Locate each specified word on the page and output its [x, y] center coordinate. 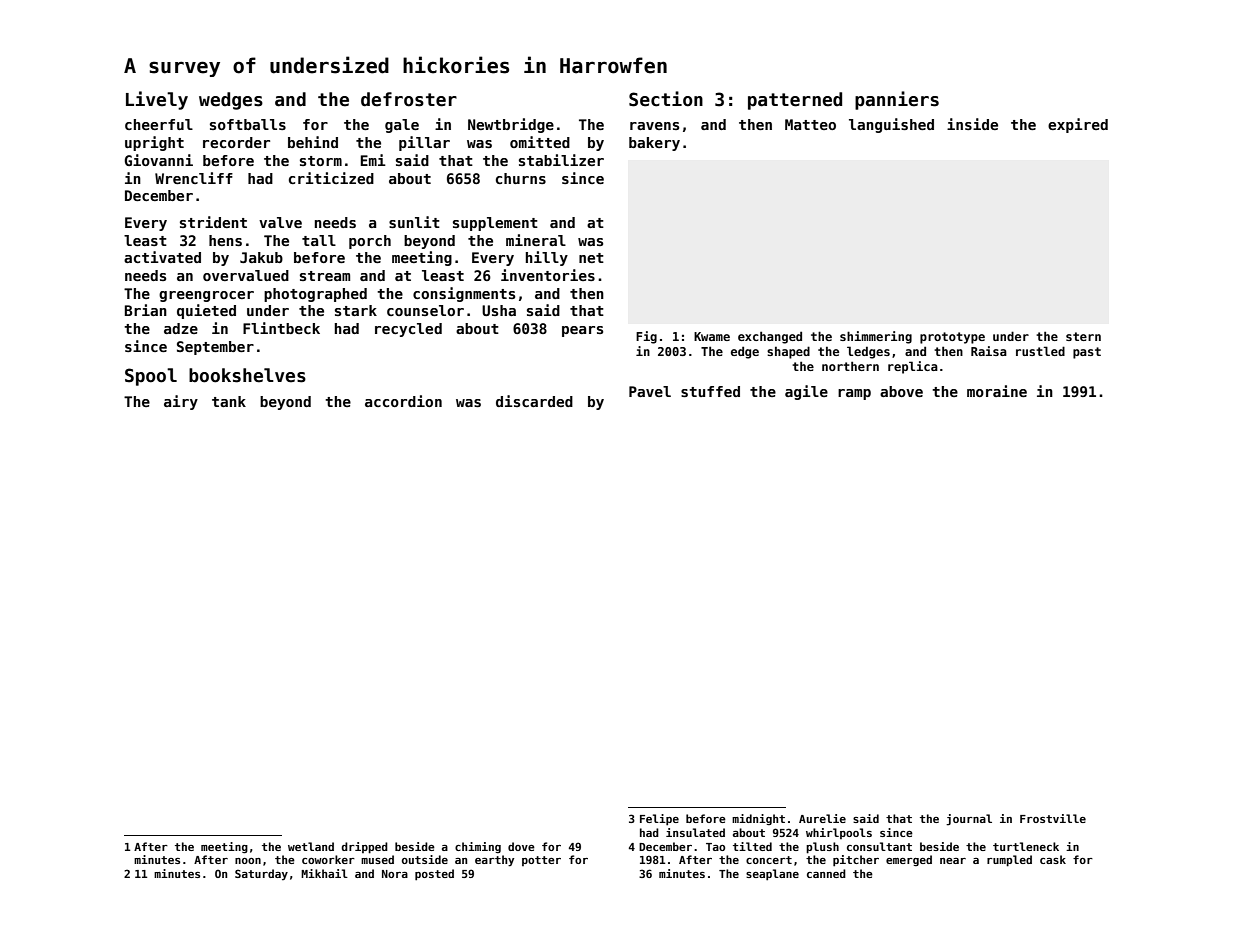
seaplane [772, 875]
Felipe [659, 820]
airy [181, 402]
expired [1078, 125]
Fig [646, 337]
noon [248, 861]
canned [826, 873]
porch [370, 242]
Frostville [1053, 818]
